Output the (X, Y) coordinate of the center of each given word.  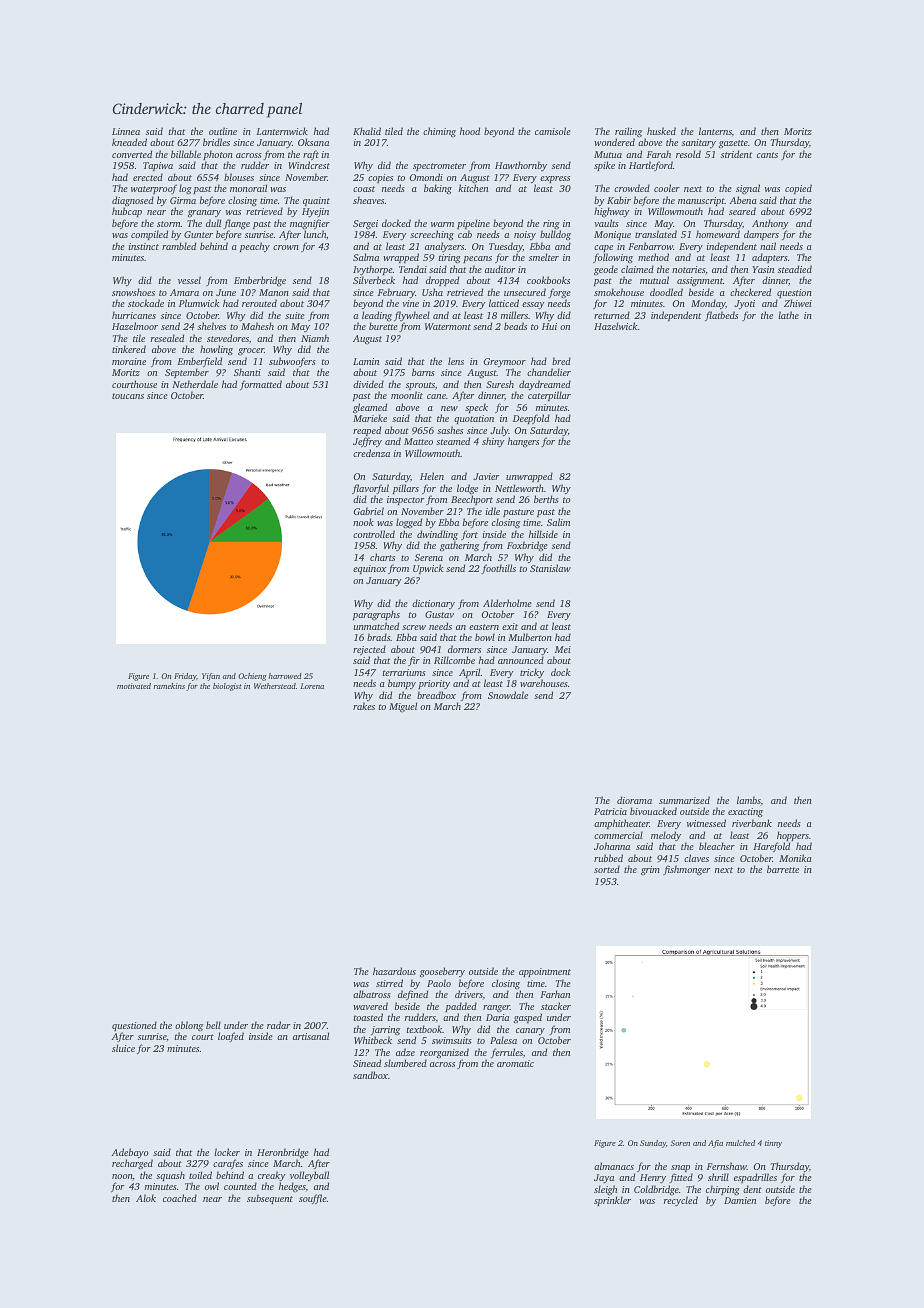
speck (476, 408)
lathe (788, 315)
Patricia (610, 811)
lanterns (715, 131)
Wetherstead (275, 686)
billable (186, 154)
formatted (261, 385)
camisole (553, 131)
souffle (313, 1199)
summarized (684, 800)
